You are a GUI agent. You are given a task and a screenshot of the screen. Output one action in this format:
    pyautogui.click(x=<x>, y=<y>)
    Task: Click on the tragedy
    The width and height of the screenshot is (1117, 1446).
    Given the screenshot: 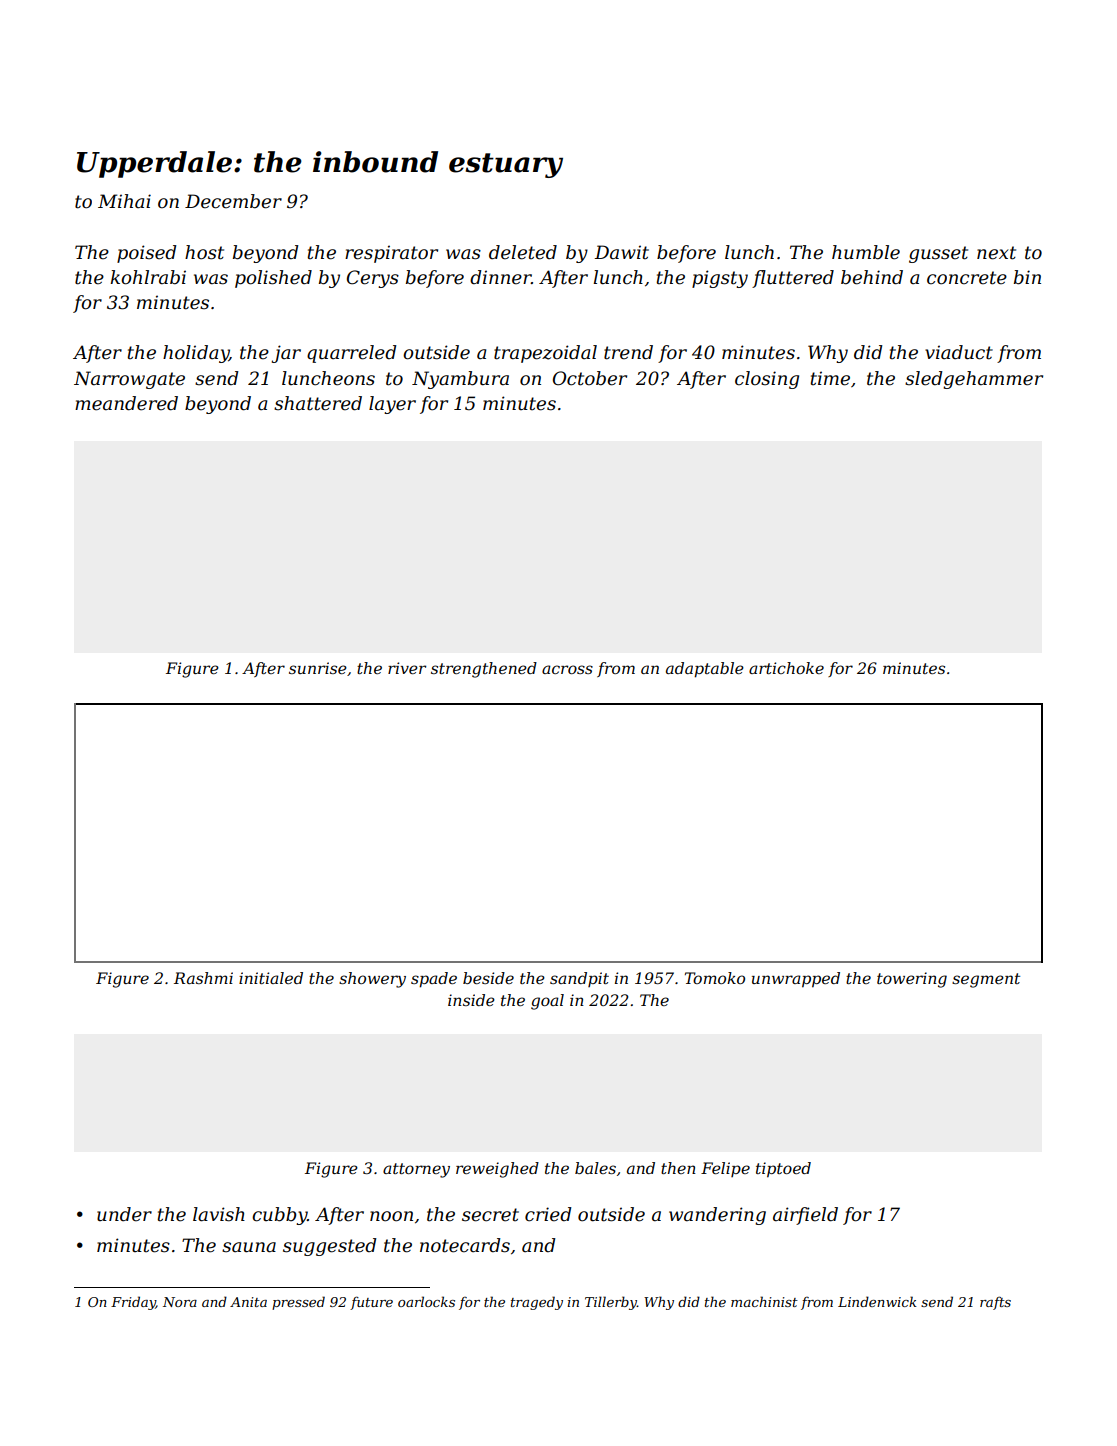 What is the action you would take?
    pyautogui.click(x=537, y=1303)
